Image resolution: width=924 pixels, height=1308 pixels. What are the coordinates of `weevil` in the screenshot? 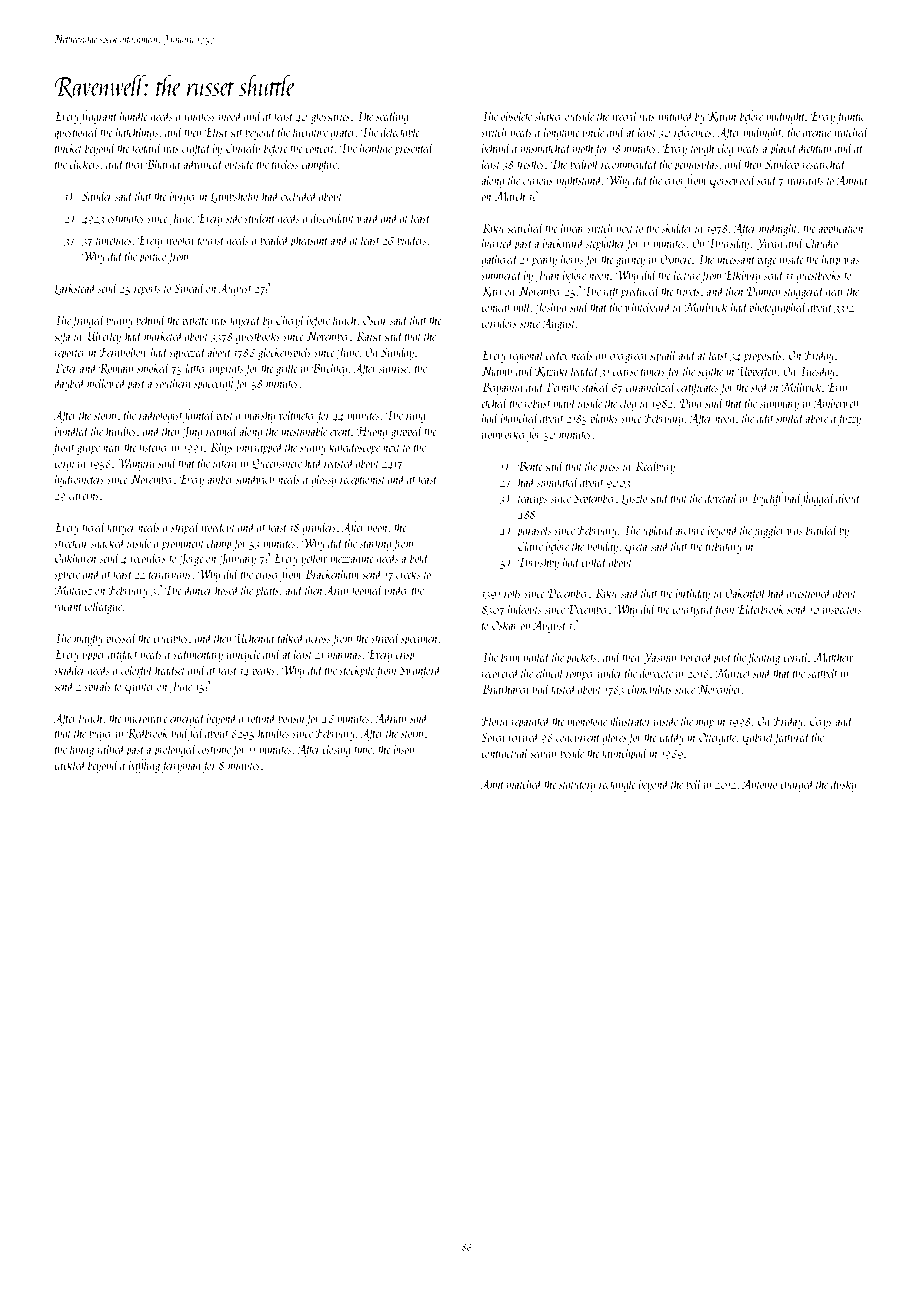 It's located at (625, 115).
